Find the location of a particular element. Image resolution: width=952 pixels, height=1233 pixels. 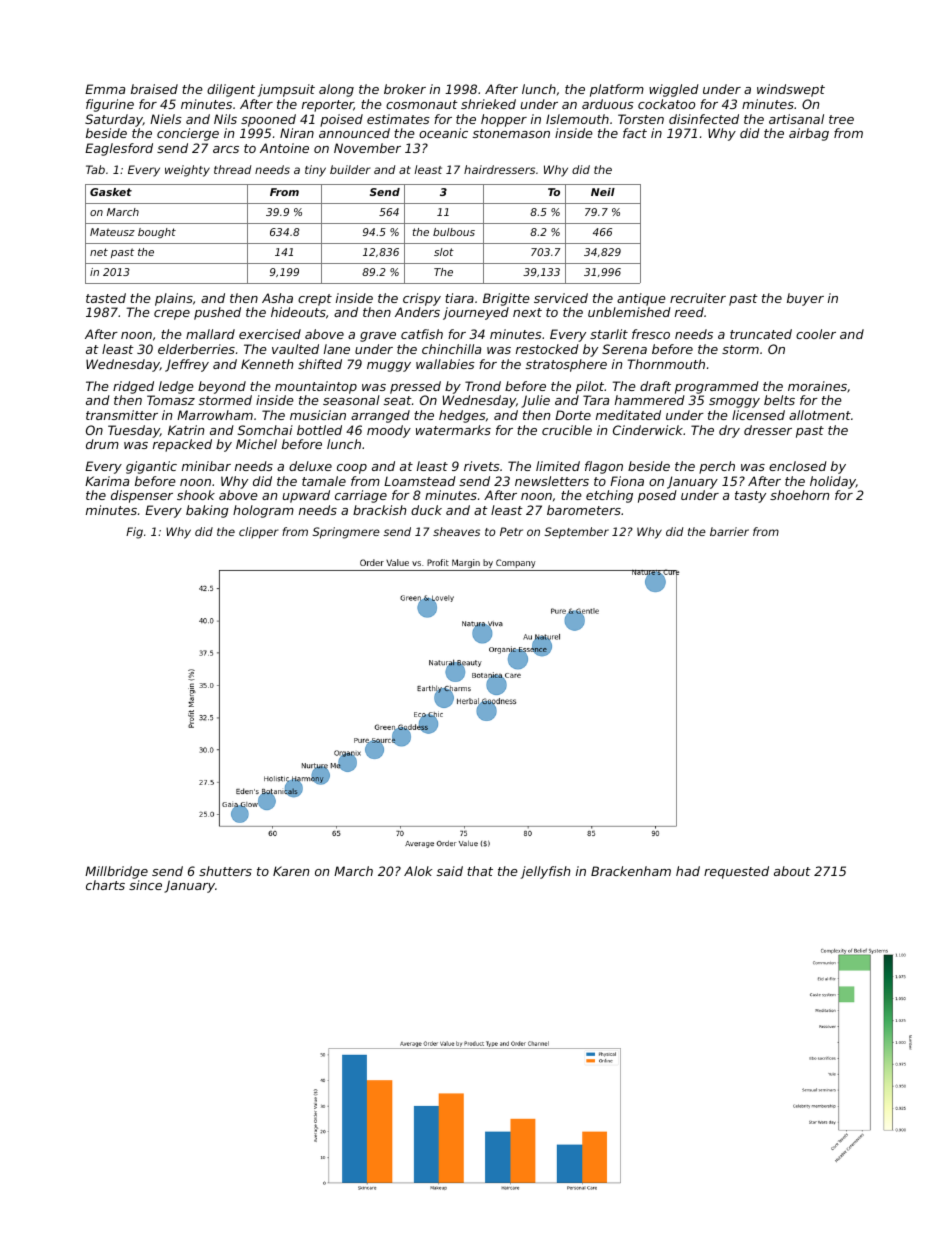

stonemason is located at coordinates (511, 133).
